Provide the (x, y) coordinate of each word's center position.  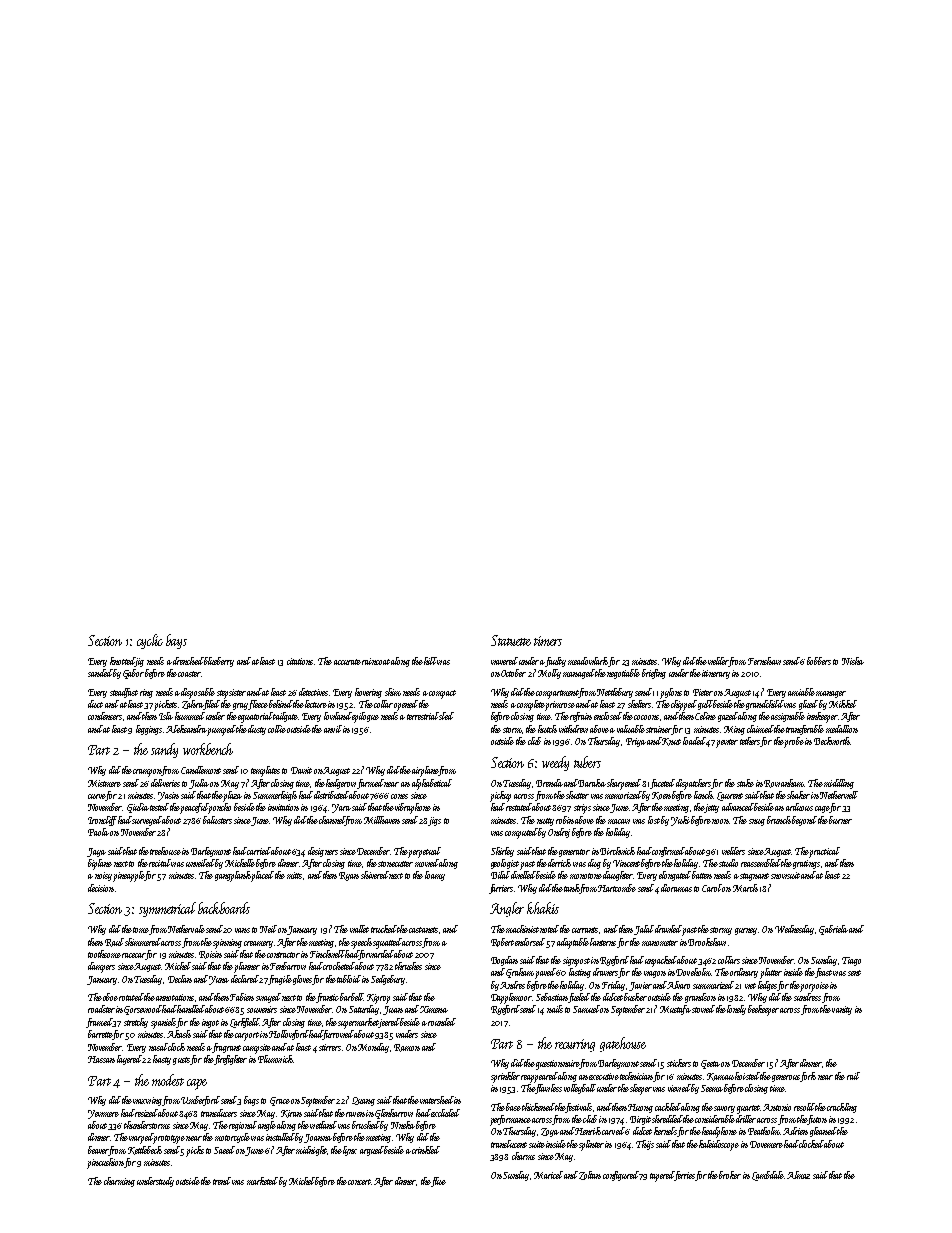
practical (824, 852)
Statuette (511, 640)
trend (222, 1181)
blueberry (219, 662)
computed (521, 833)
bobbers (819, 661)
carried (259, 851)
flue (438, 1182)
